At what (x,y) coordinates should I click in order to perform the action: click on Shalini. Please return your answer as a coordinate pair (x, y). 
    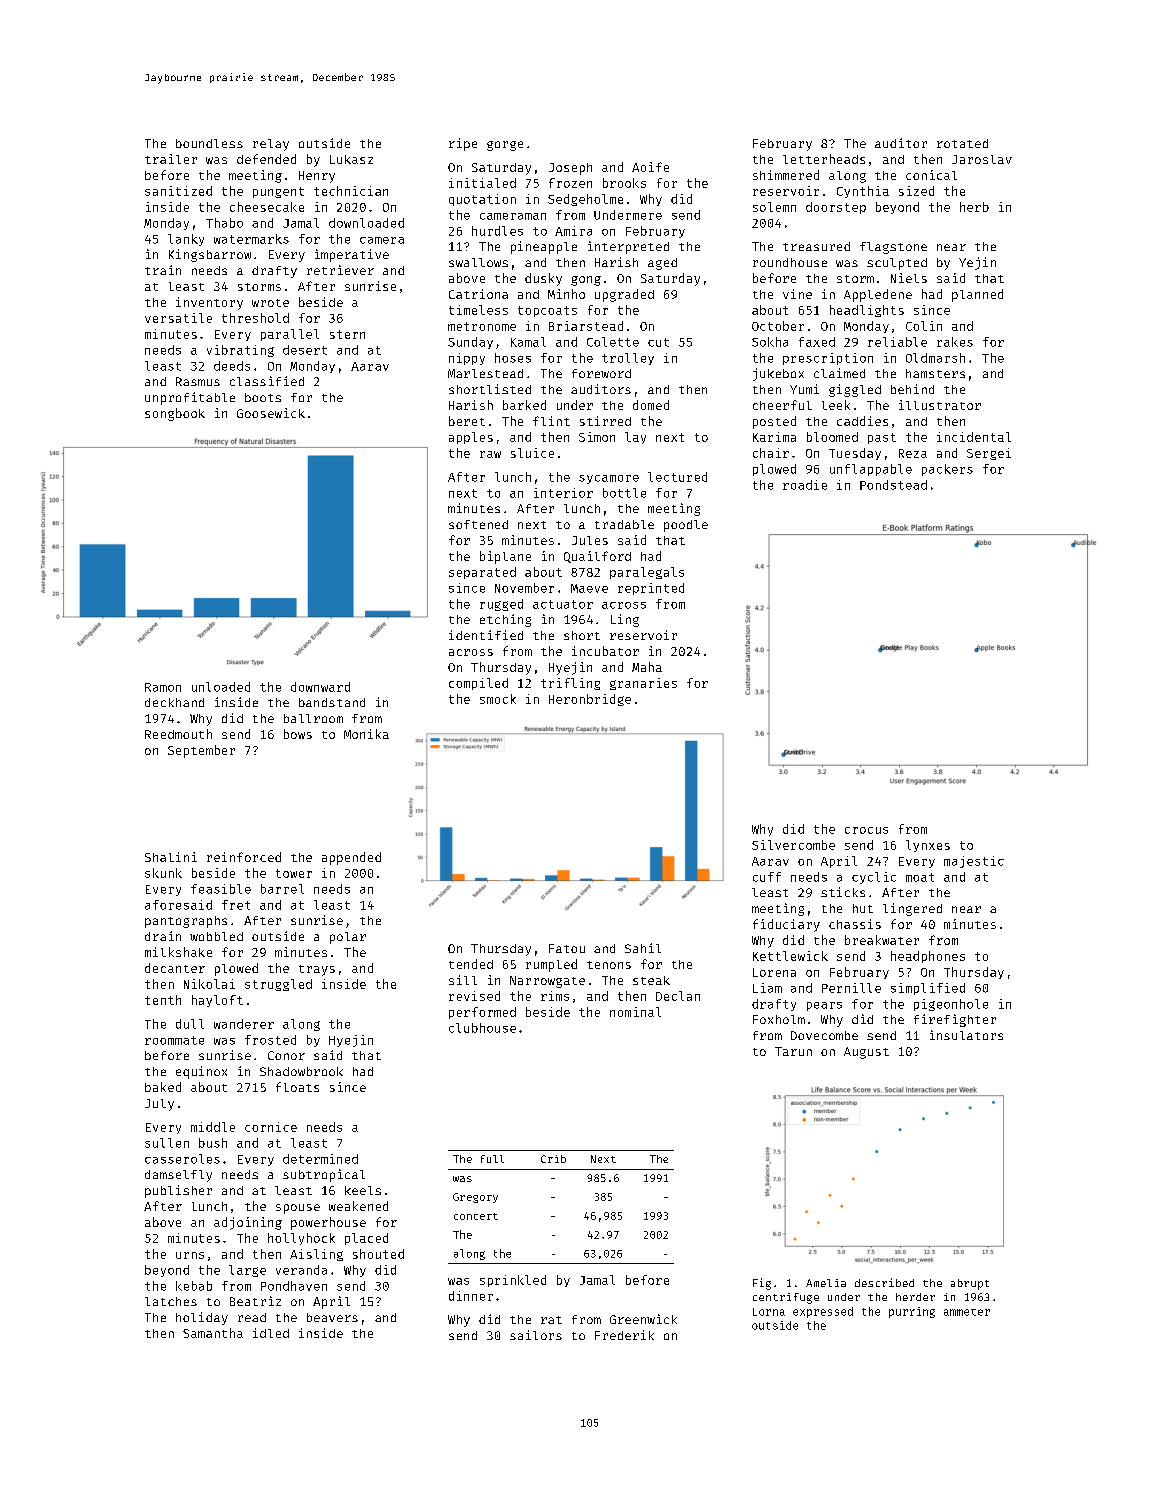
    Looking at the image, I should click on (171, 857).
